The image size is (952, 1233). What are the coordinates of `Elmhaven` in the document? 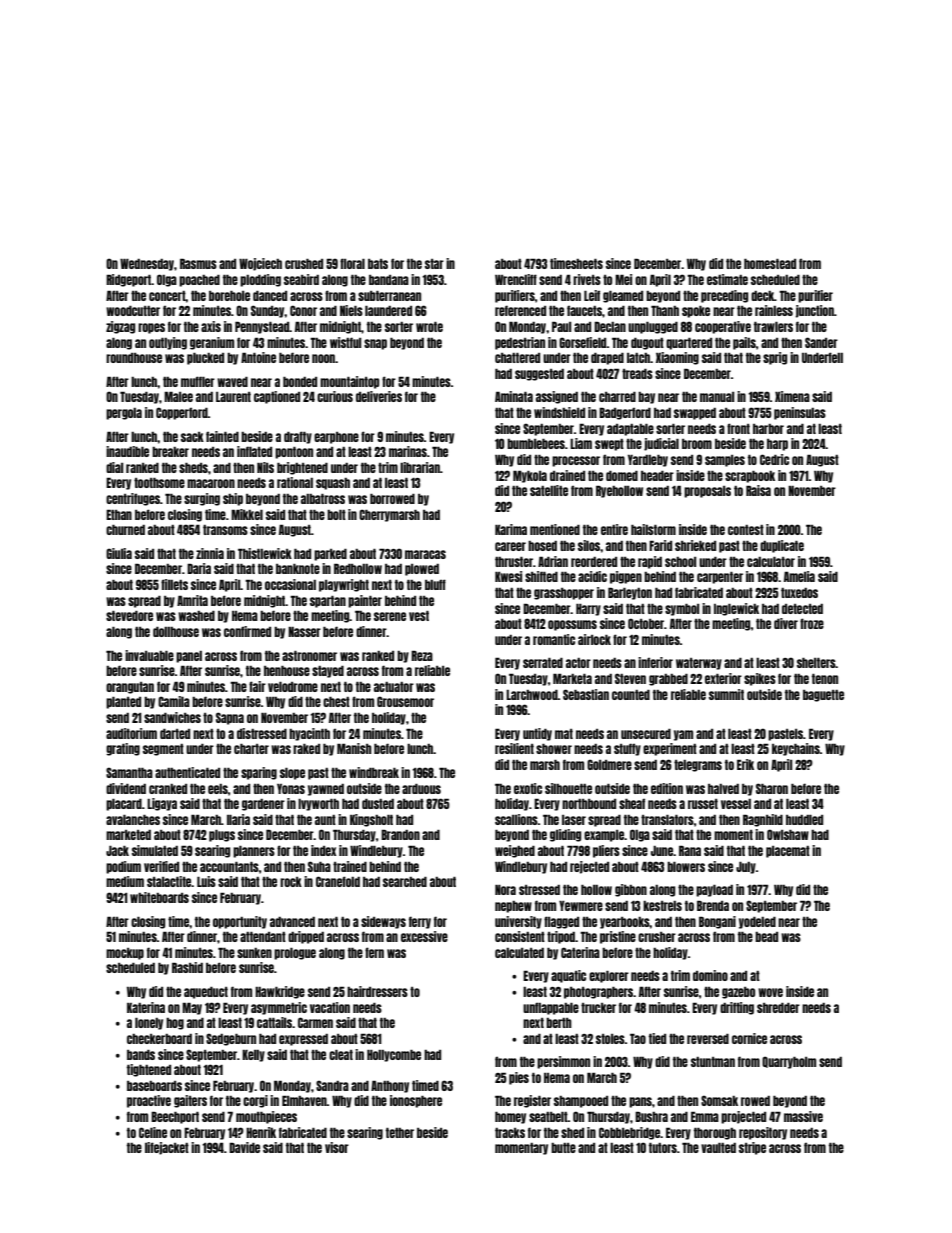 It's located at (304, 1100).
